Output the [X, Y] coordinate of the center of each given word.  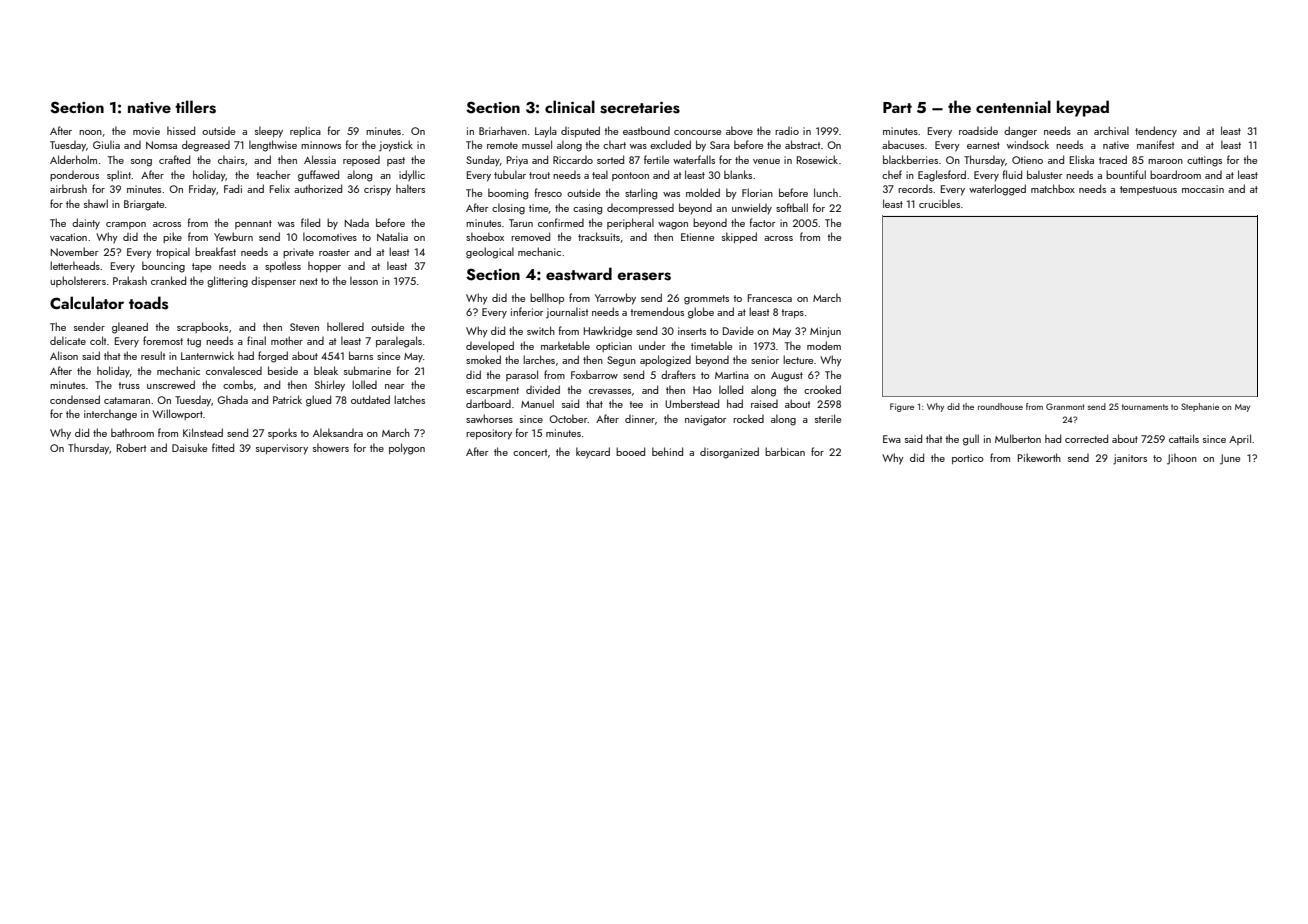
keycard [593, 453]
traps [792, 313]
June [1230, 459]
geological [490, 253]
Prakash [130, 280]
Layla [546, 132]
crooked [822, 389]
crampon [126, 225]
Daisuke [189, 447]
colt [98, 340]
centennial [1013, 106]
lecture [798, 359]
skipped [739, 237]
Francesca [770, 298]
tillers [195, 107]
